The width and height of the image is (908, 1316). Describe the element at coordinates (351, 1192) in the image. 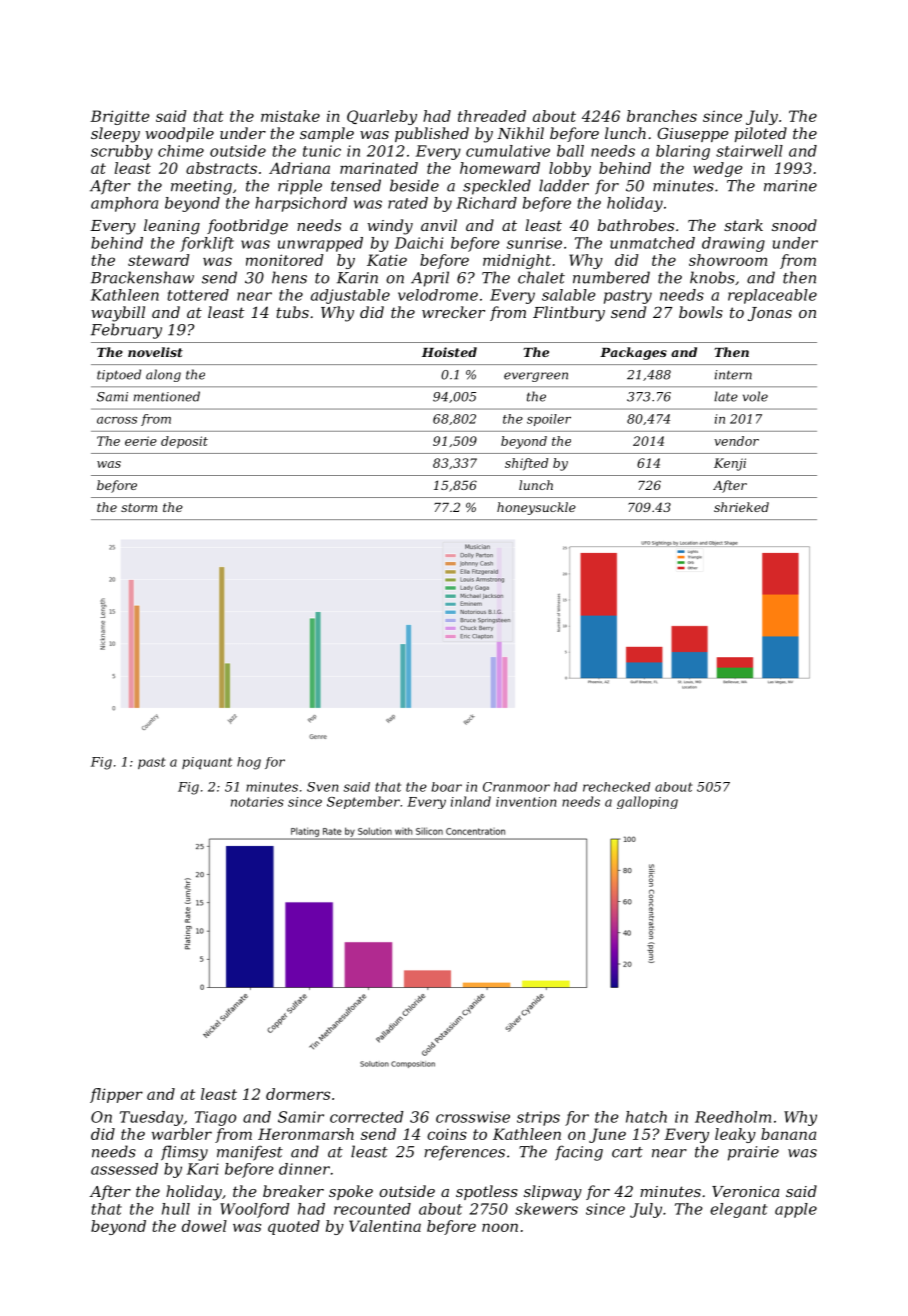

I see `spoke` at that location.
